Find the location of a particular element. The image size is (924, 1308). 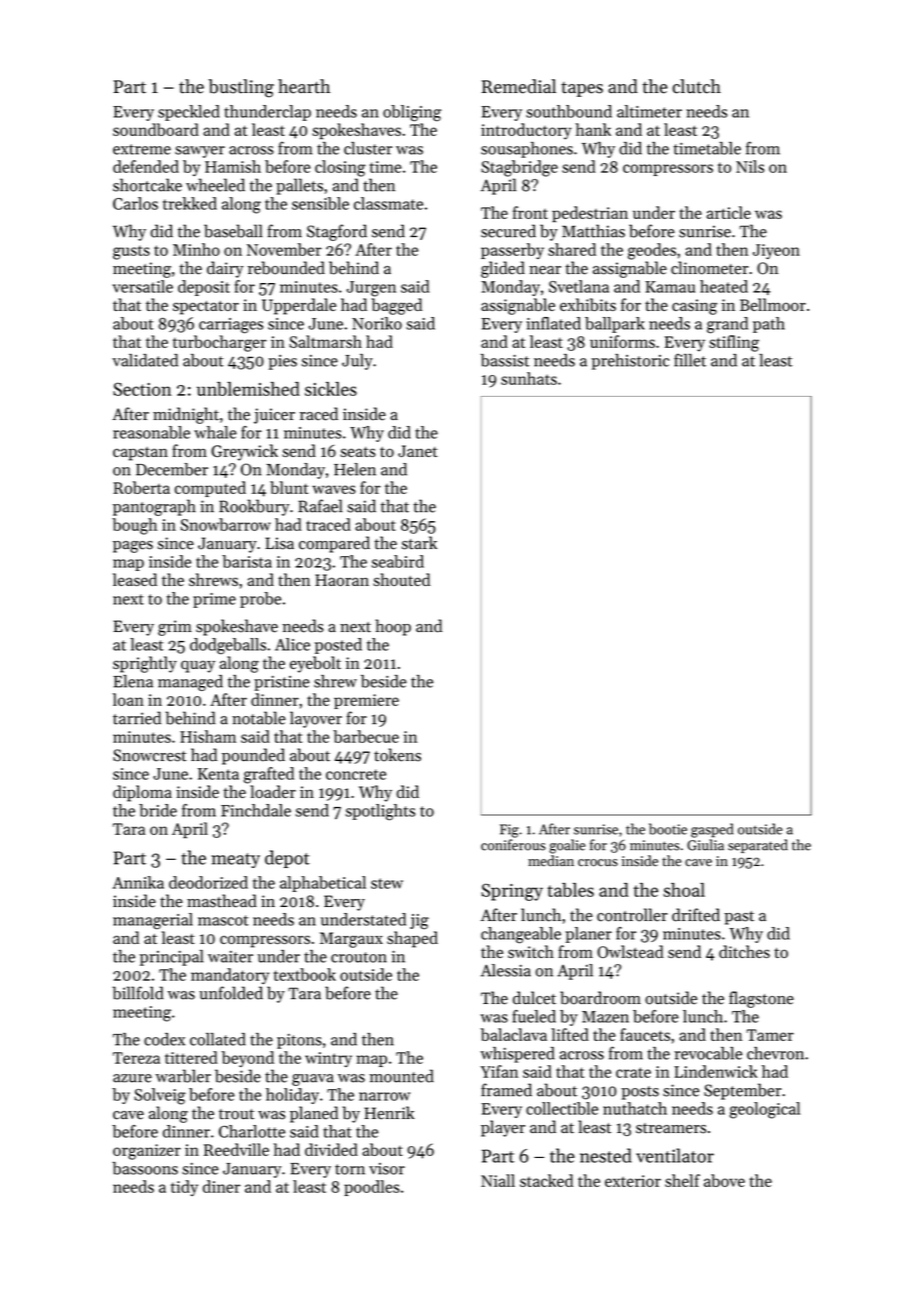

Roberta is located at coordinates (141, 487).
